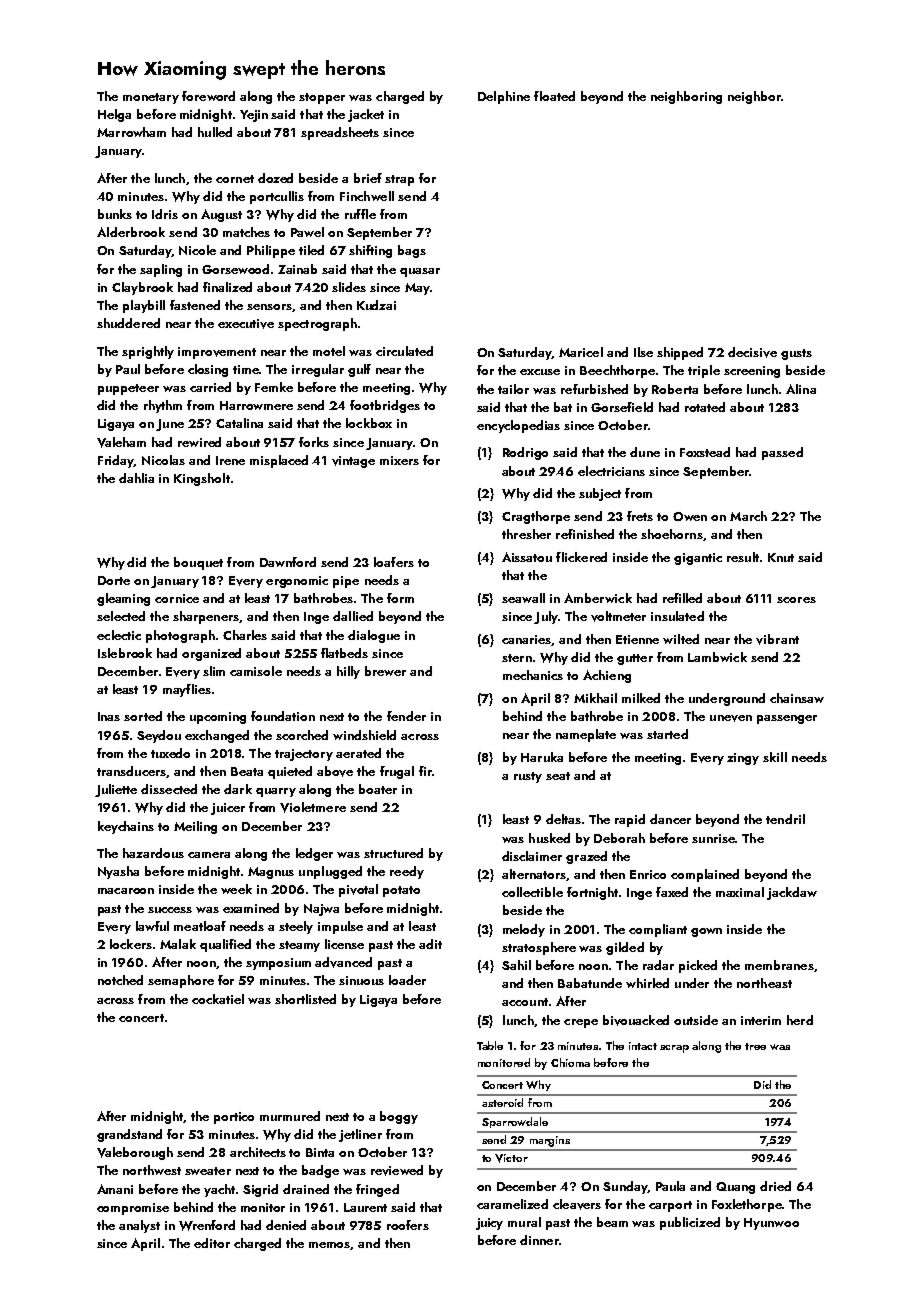 This page has width=924, height=1308. What do you see at coordinates (353, 616) in the page?
I see `dallied` at bounding box center [353, 616].
